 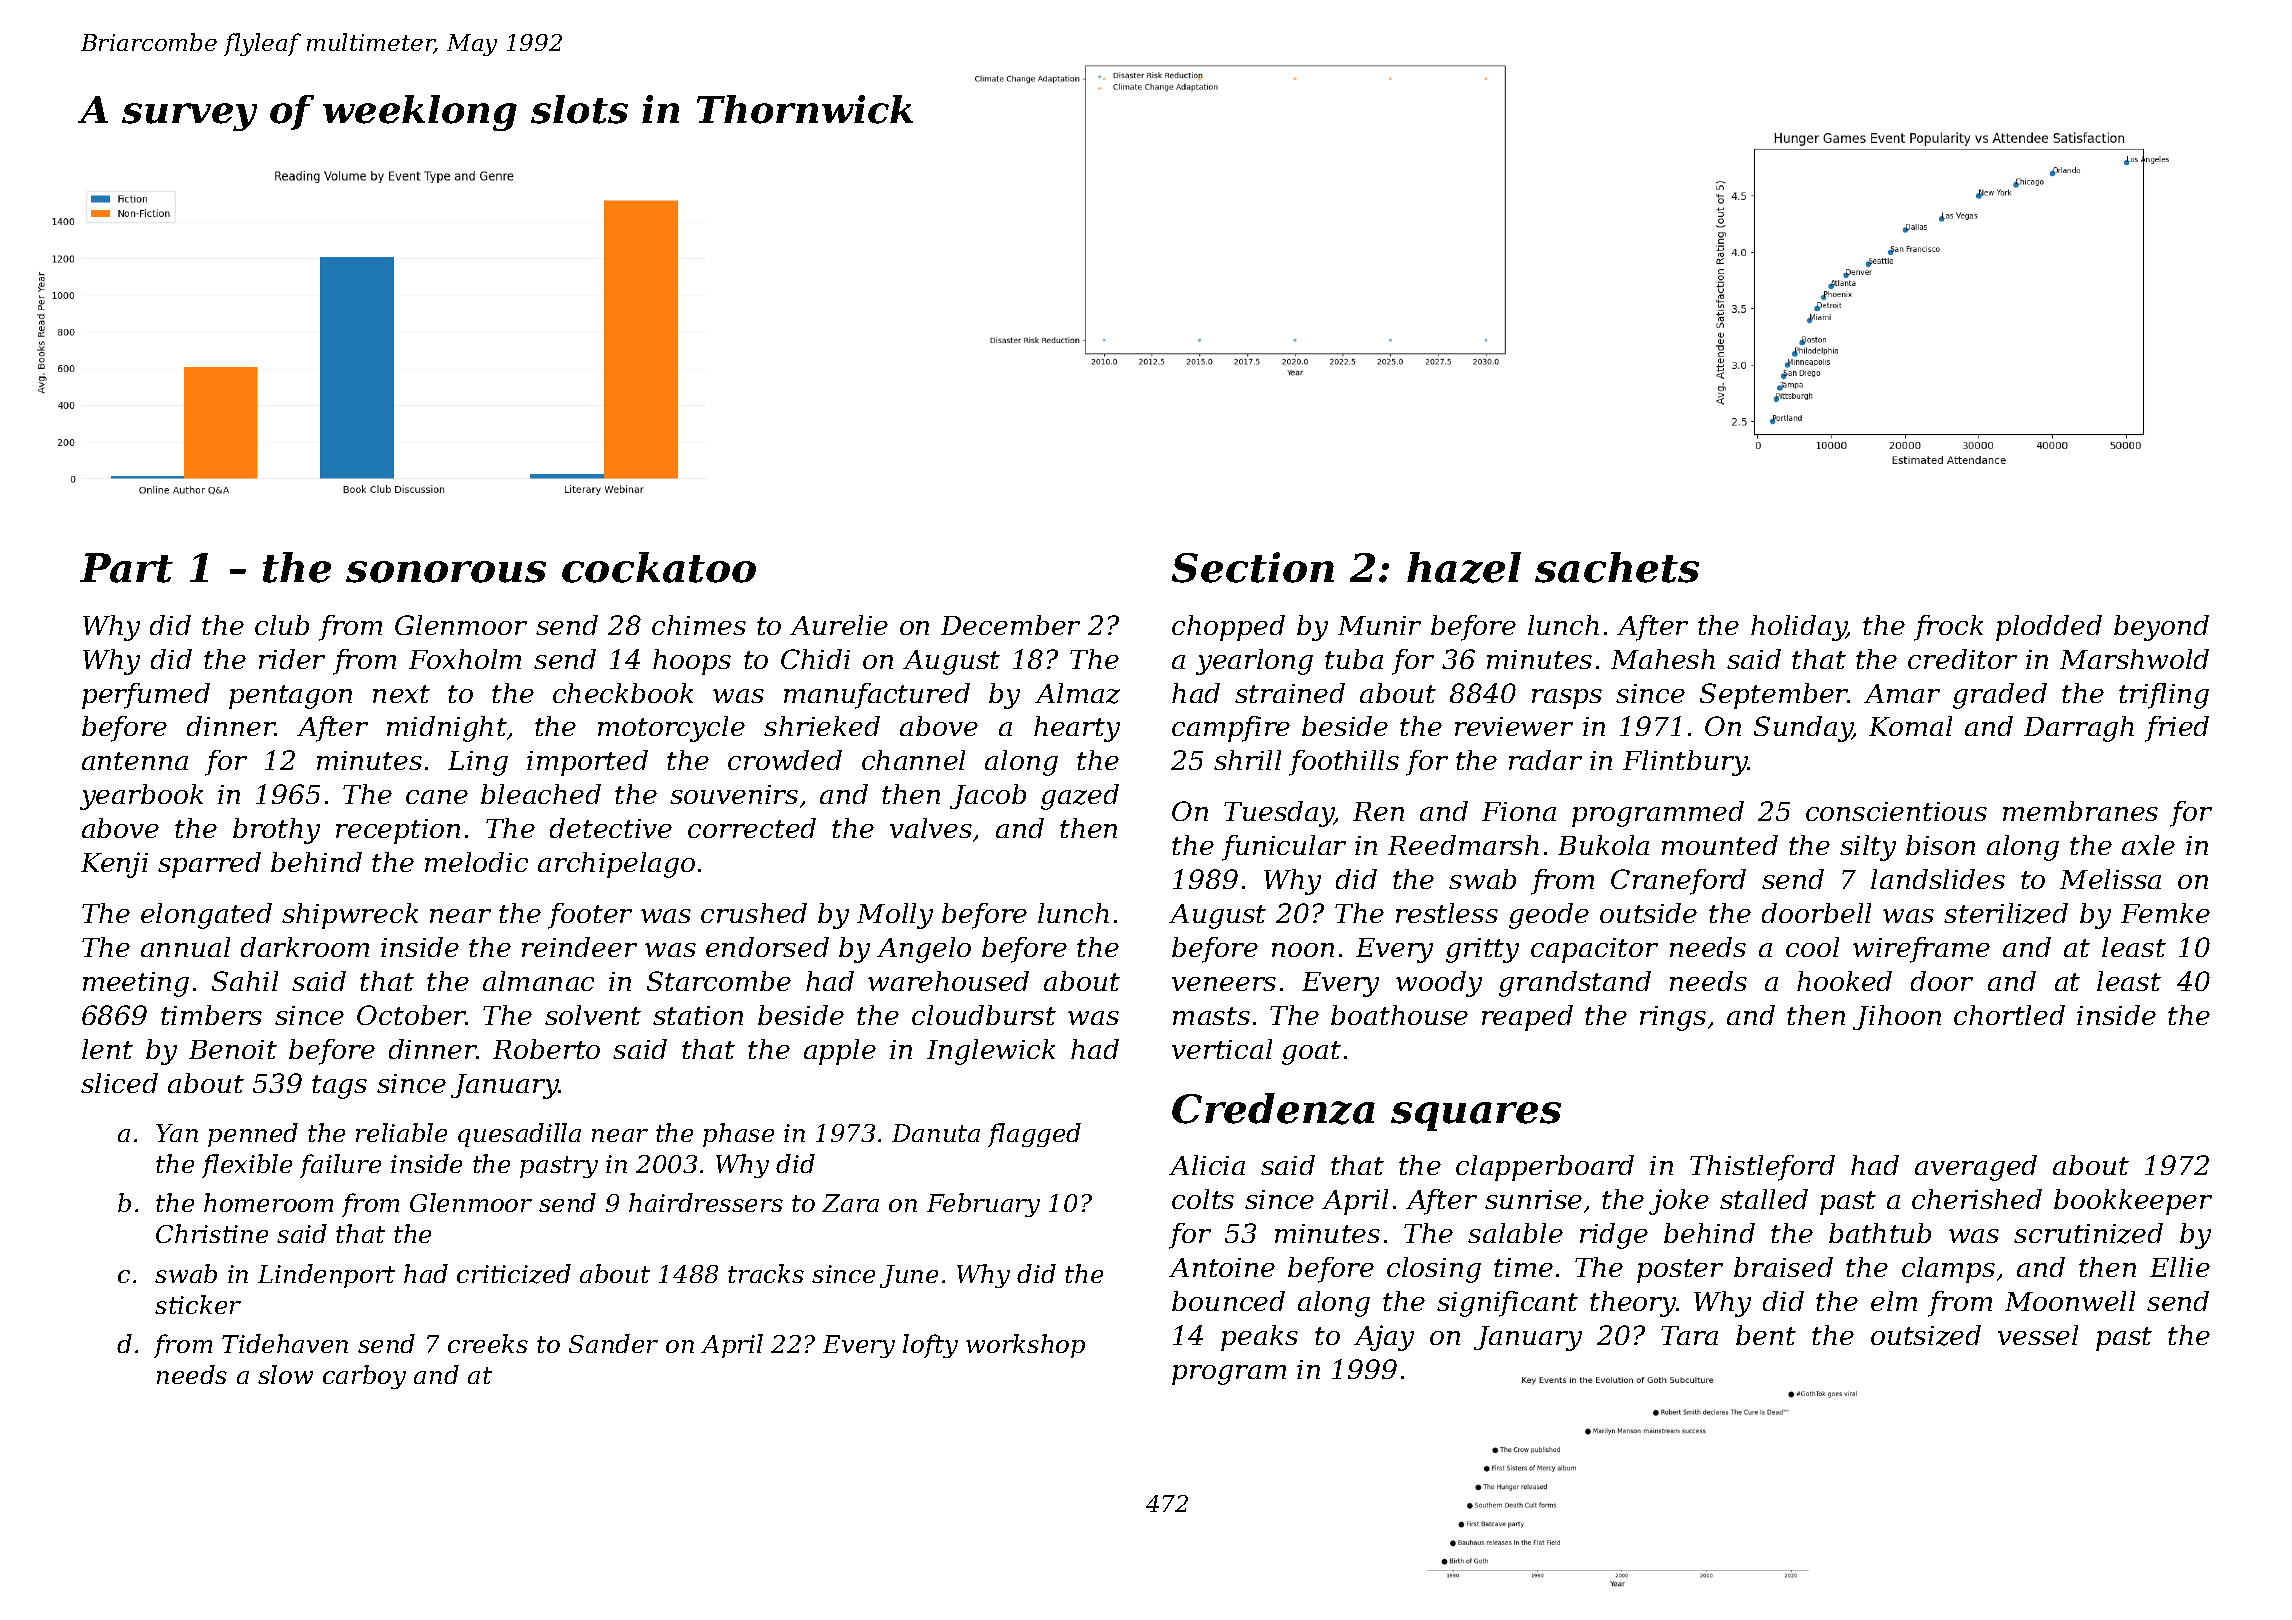 I want to click on Benoit, so click(x=233, y=1049).
